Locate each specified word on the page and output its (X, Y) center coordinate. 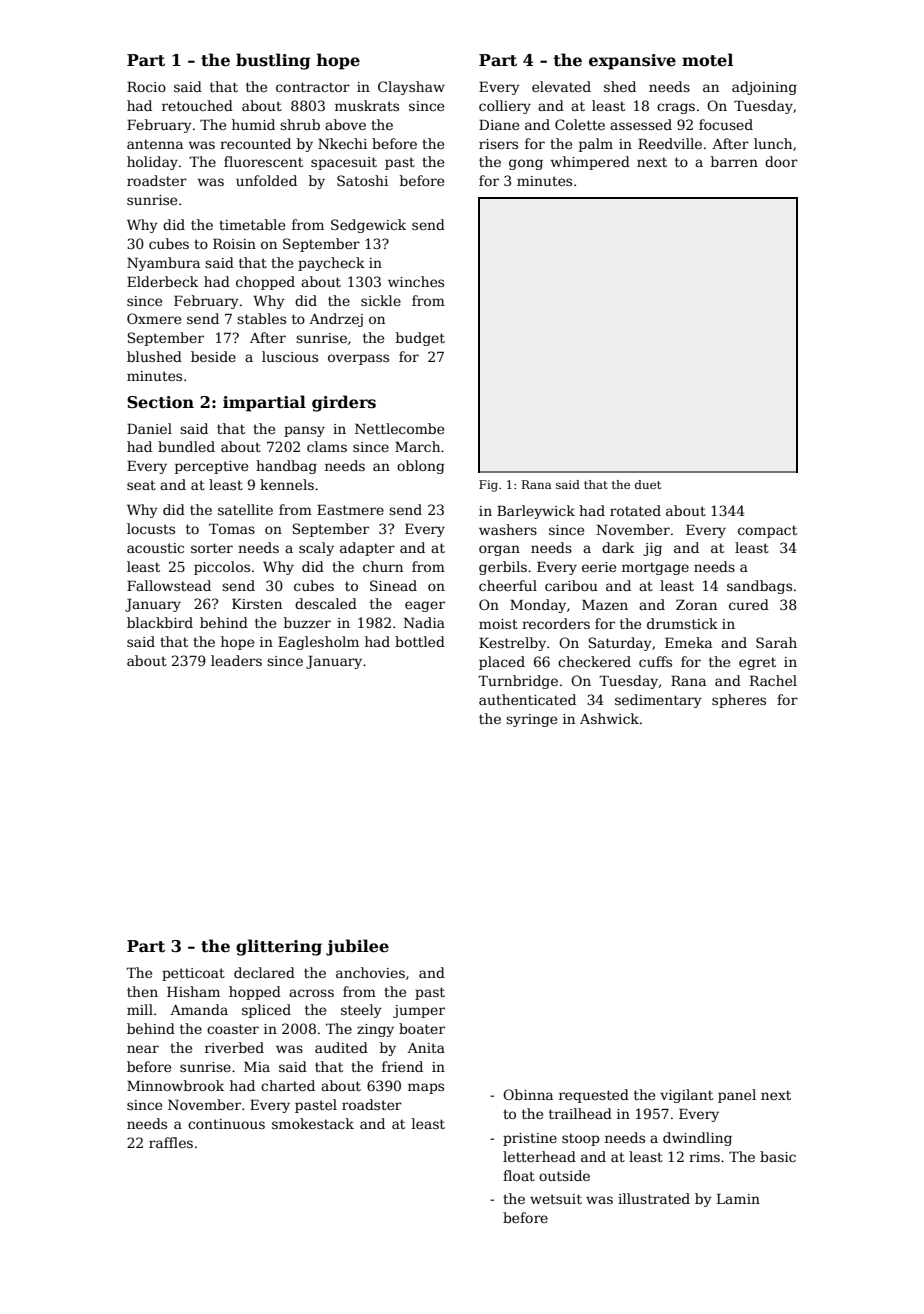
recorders (556, 623)
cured (749, 604)
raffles (171, 1142)
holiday (152, 163)
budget (420, 339)
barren (734, 161)
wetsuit (556, 1199)
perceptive (211, 467)
